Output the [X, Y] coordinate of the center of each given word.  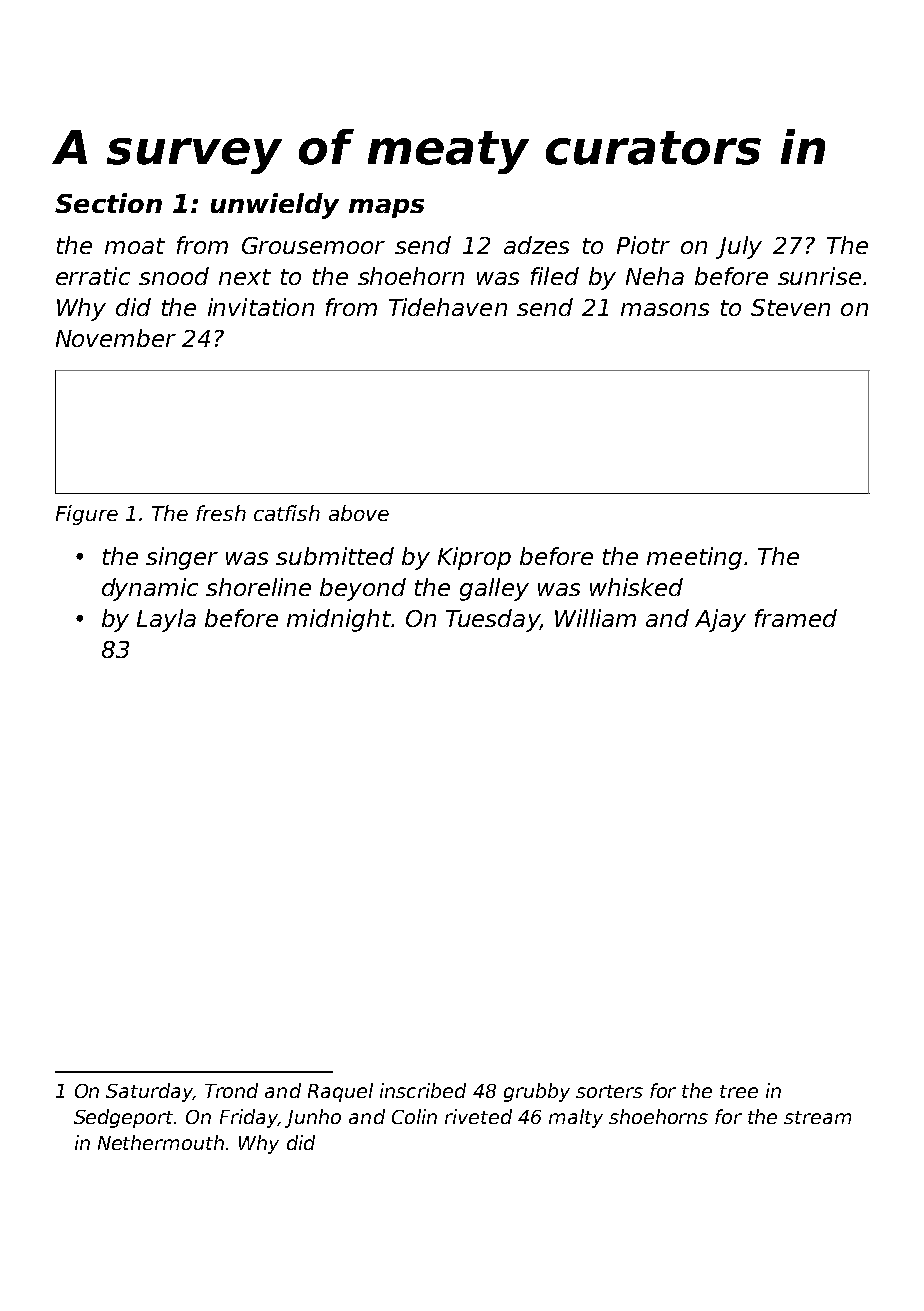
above [359, 513]
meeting [694, 558]
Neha [655, 276]
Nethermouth [161, 1142]
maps [386, 208]
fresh [221, 513]
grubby [537, 1092]
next [245, 277]
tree [739, 1091]
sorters [609, 1091]
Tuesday [493, 620]
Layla [166, 620]
